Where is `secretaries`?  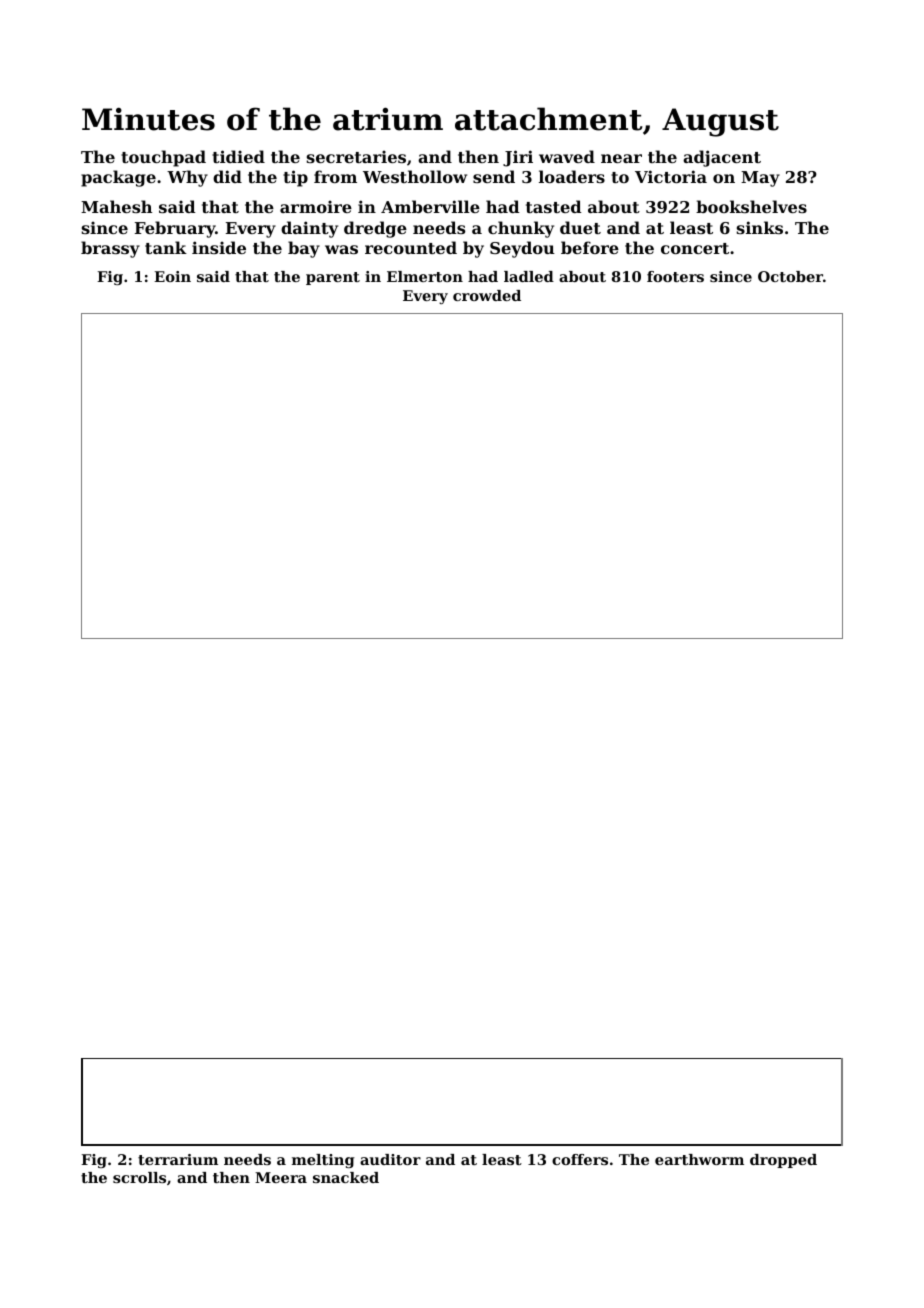 secretaries is located at coordinates (356, 156).
